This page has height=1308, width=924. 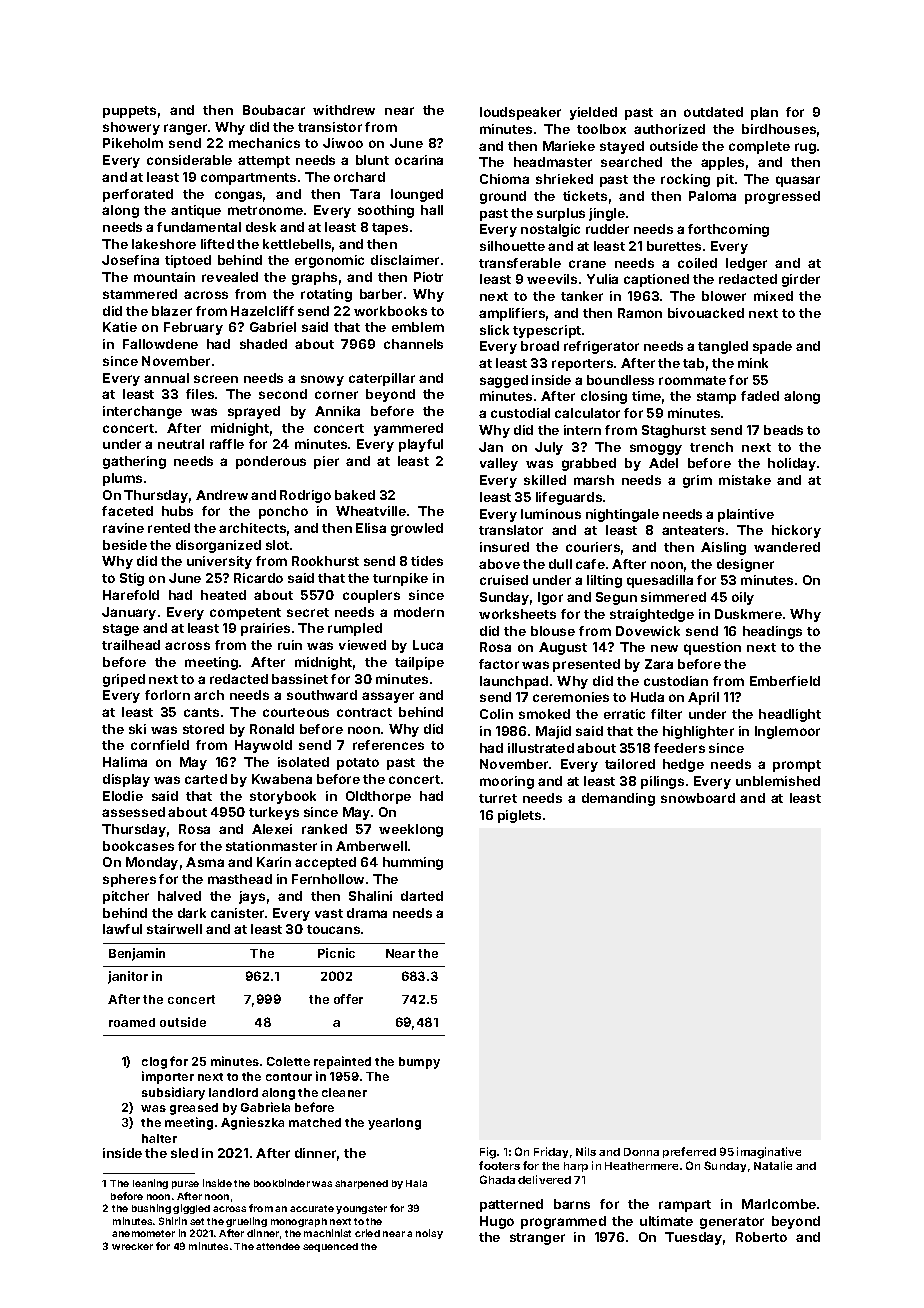 I want to click on toolbox, so click(x=601, y=129).
